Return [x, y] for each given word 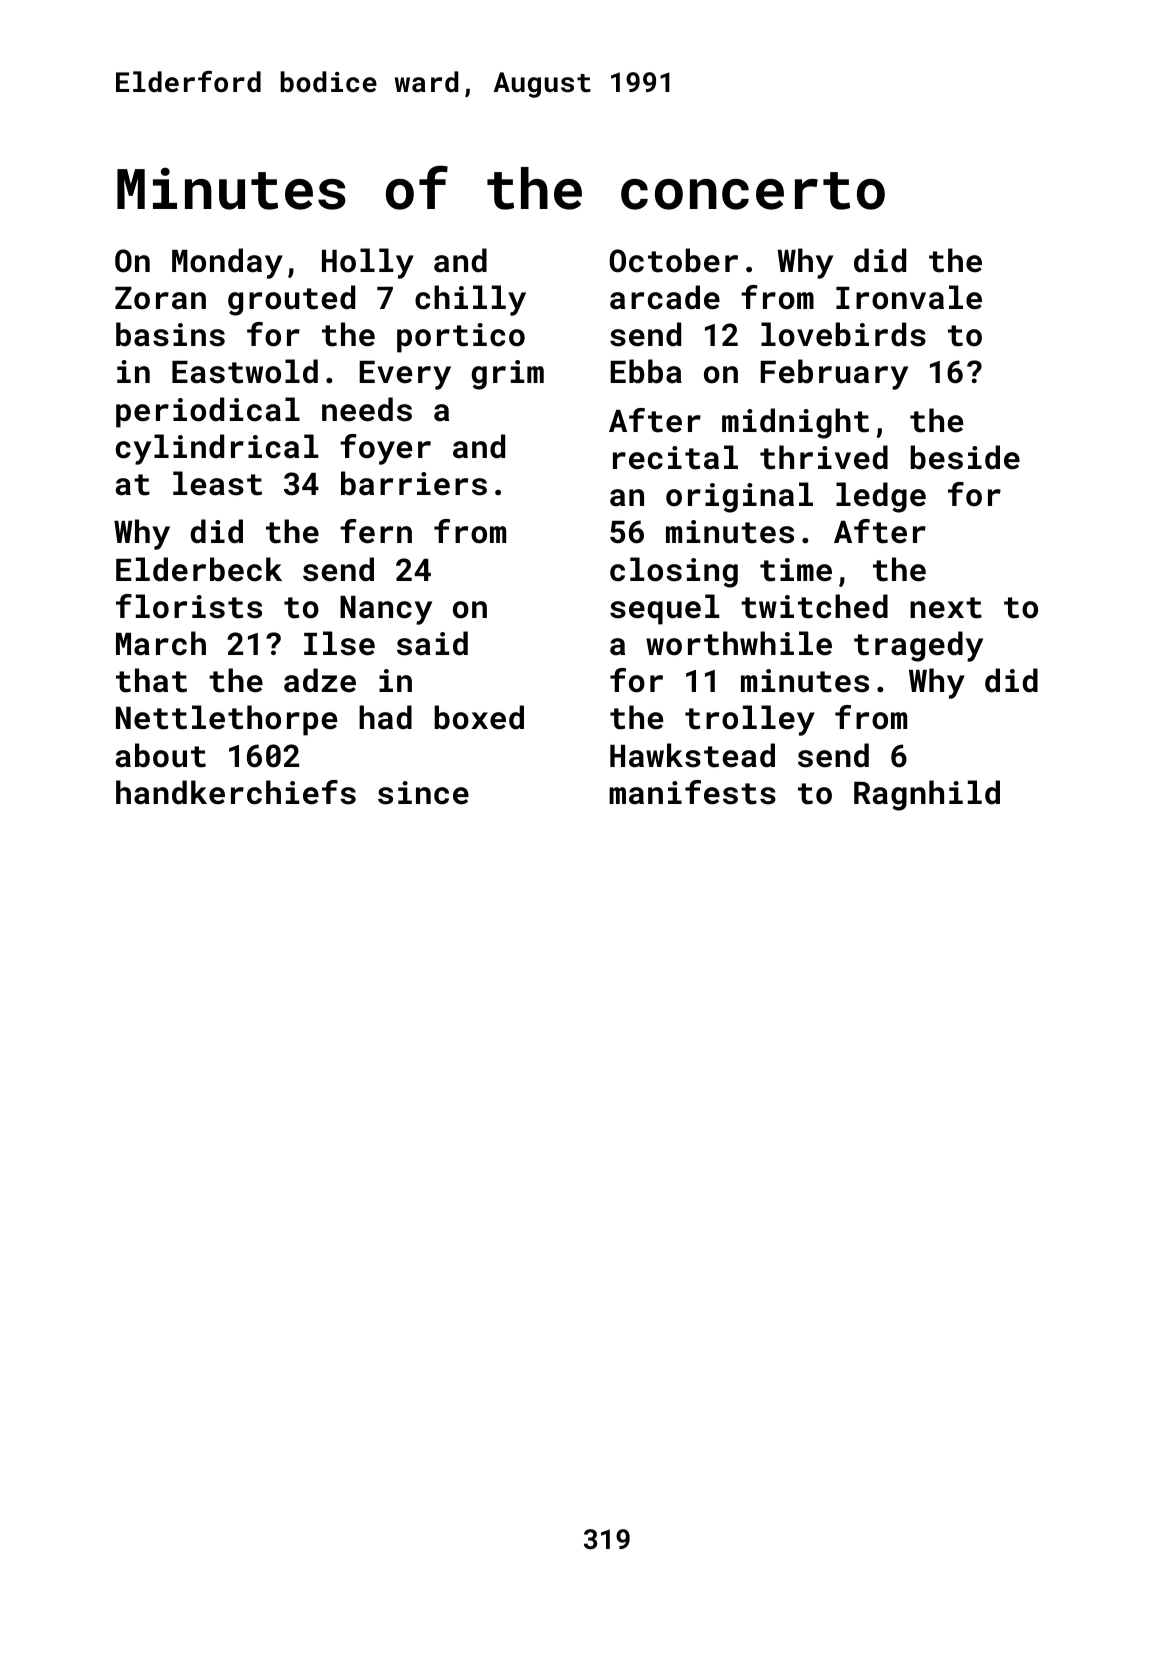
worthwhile [739, 643]
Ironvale [909, 297]
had [385, 717]
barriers [414, 483]
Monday [227, 263]
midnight [795, 423]
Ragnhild [927, 795]
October [673, 260]
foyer [385, 449]
